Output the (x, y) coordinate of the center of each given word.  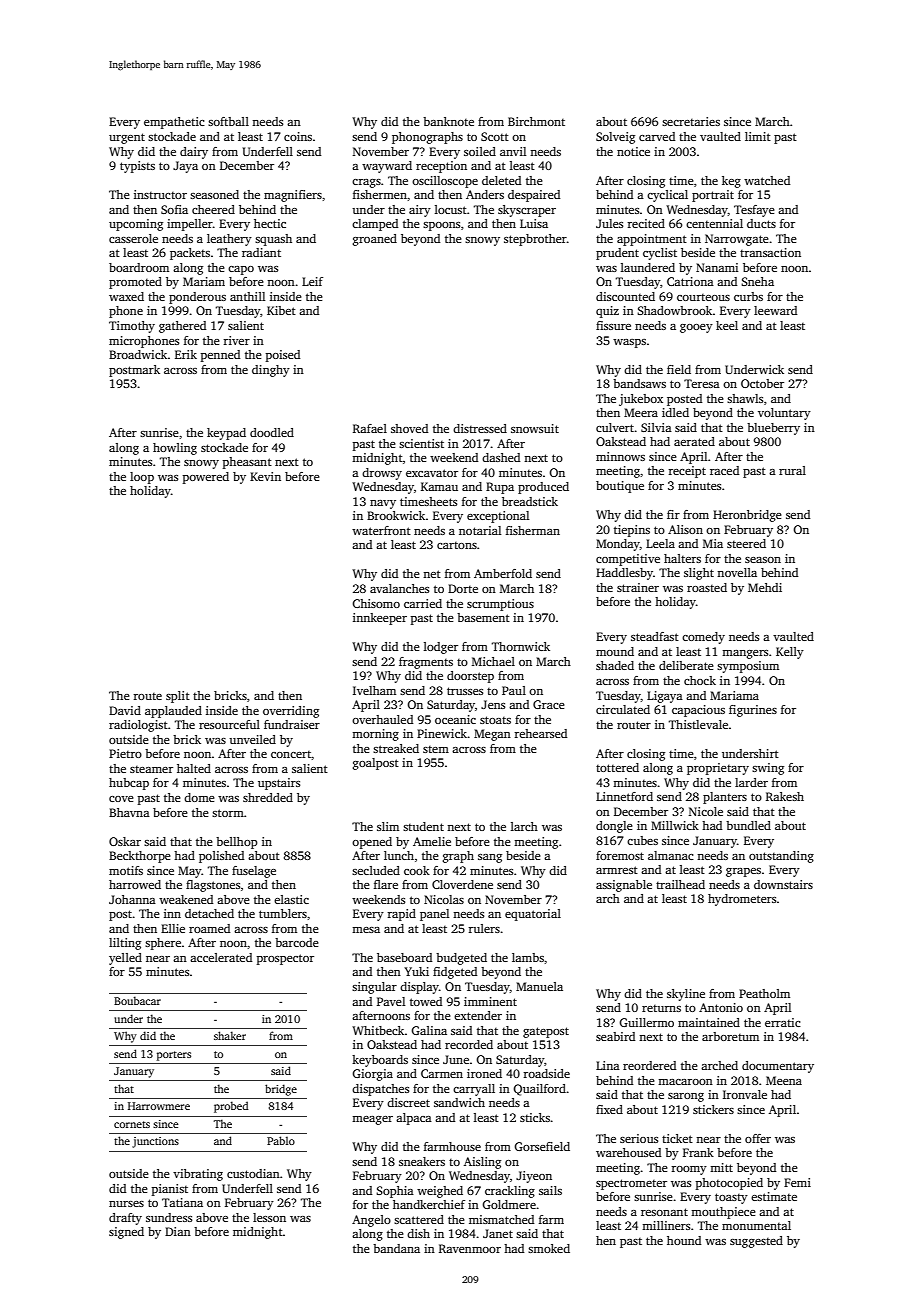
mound (615, 651)
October (762, 383)
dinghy (271, 371)
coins (298, 136)
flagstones (213, 886)
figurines (753, 711)
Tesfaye (754, 211)
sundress (169, 1217)
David (125, 710)
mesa (366, 930)
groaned (375, 240)
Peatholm (764, 993)
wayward (387, 167)
